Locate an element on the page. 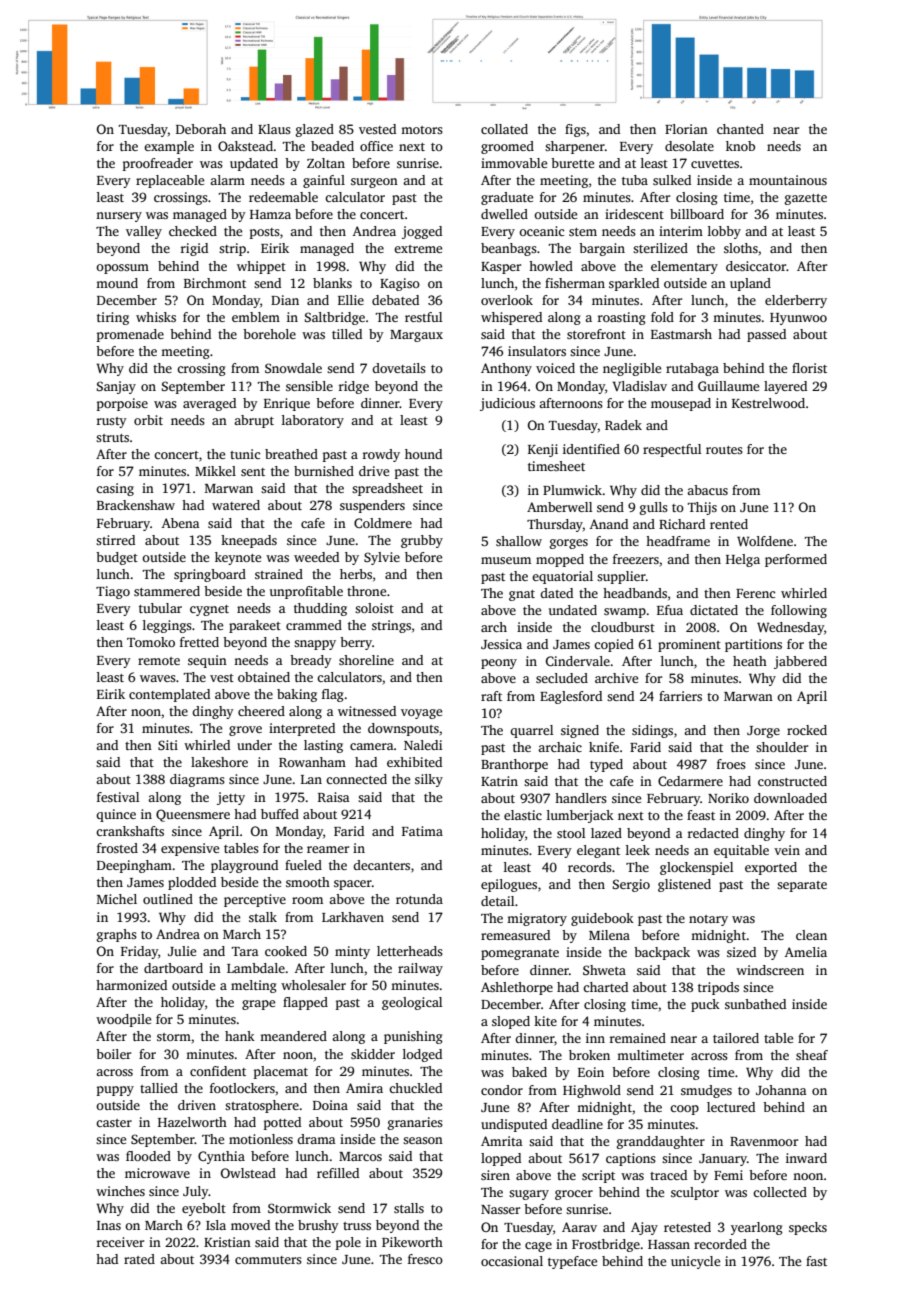 This page has height=1308, width=924. fresco is located at coordinates (425, 1259).
